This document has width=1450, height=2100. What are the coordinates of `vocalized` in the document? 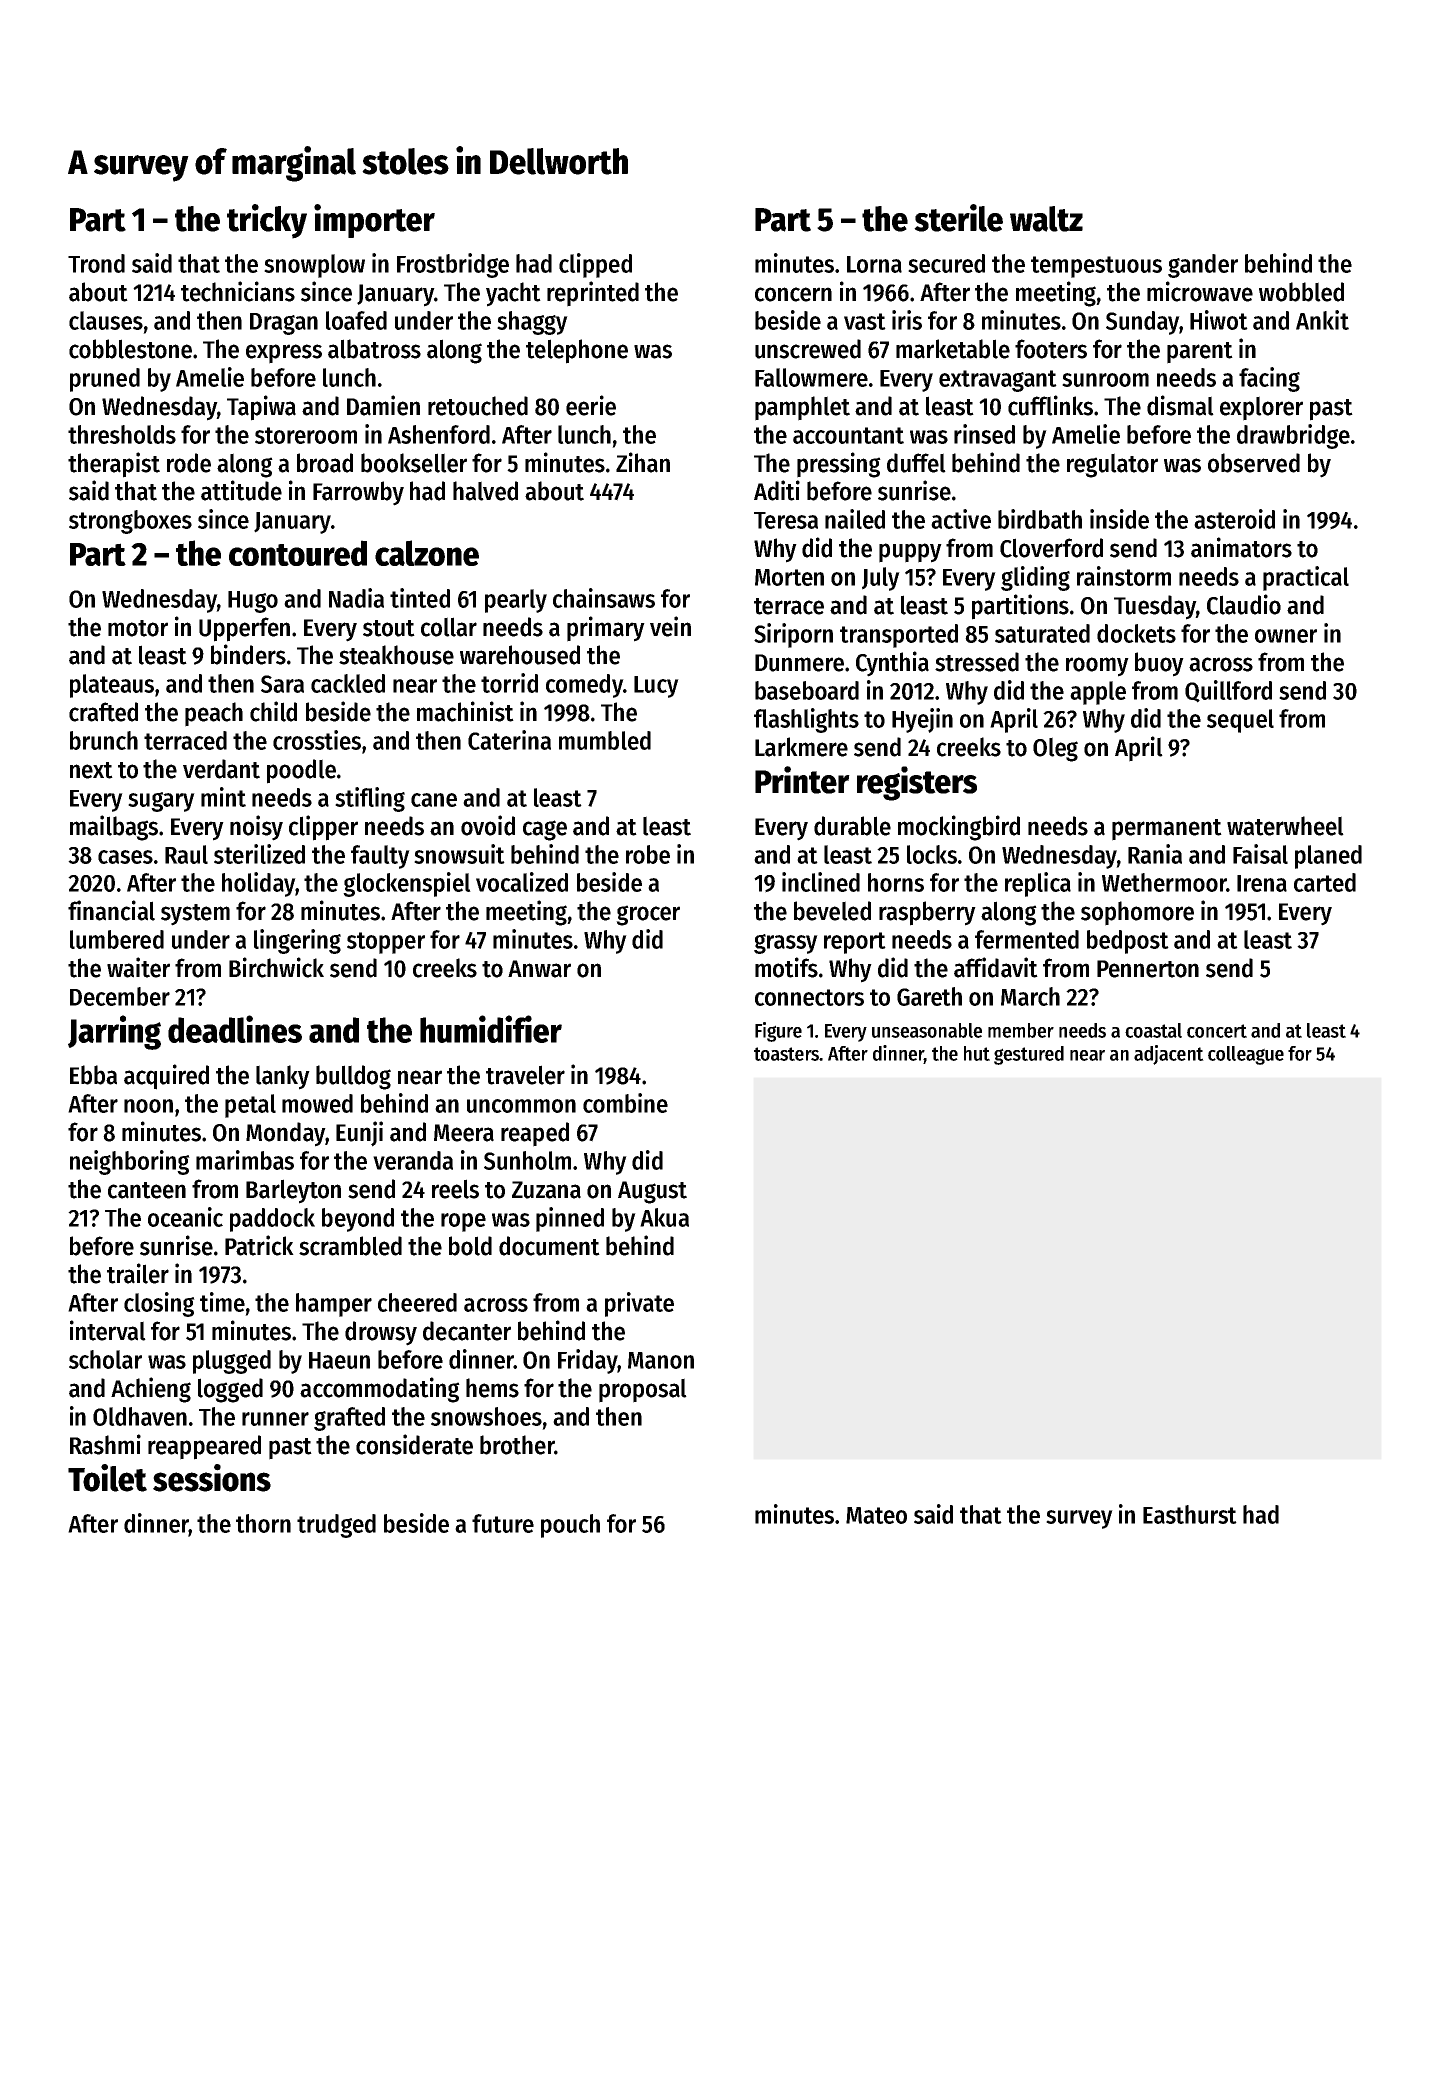 It's located at (522, 882).
